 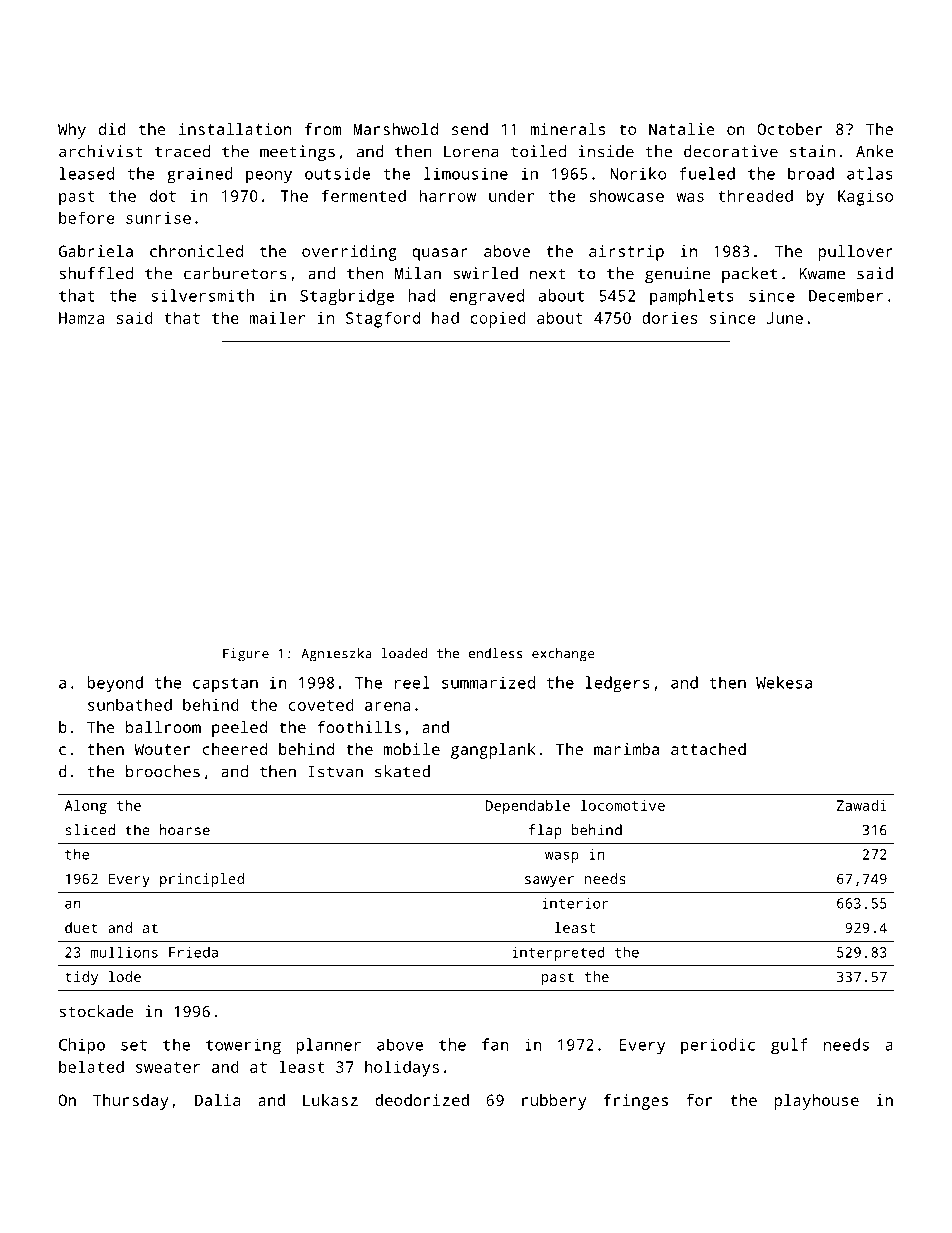 I want to click on toiled, so click(x=538, y=151).
